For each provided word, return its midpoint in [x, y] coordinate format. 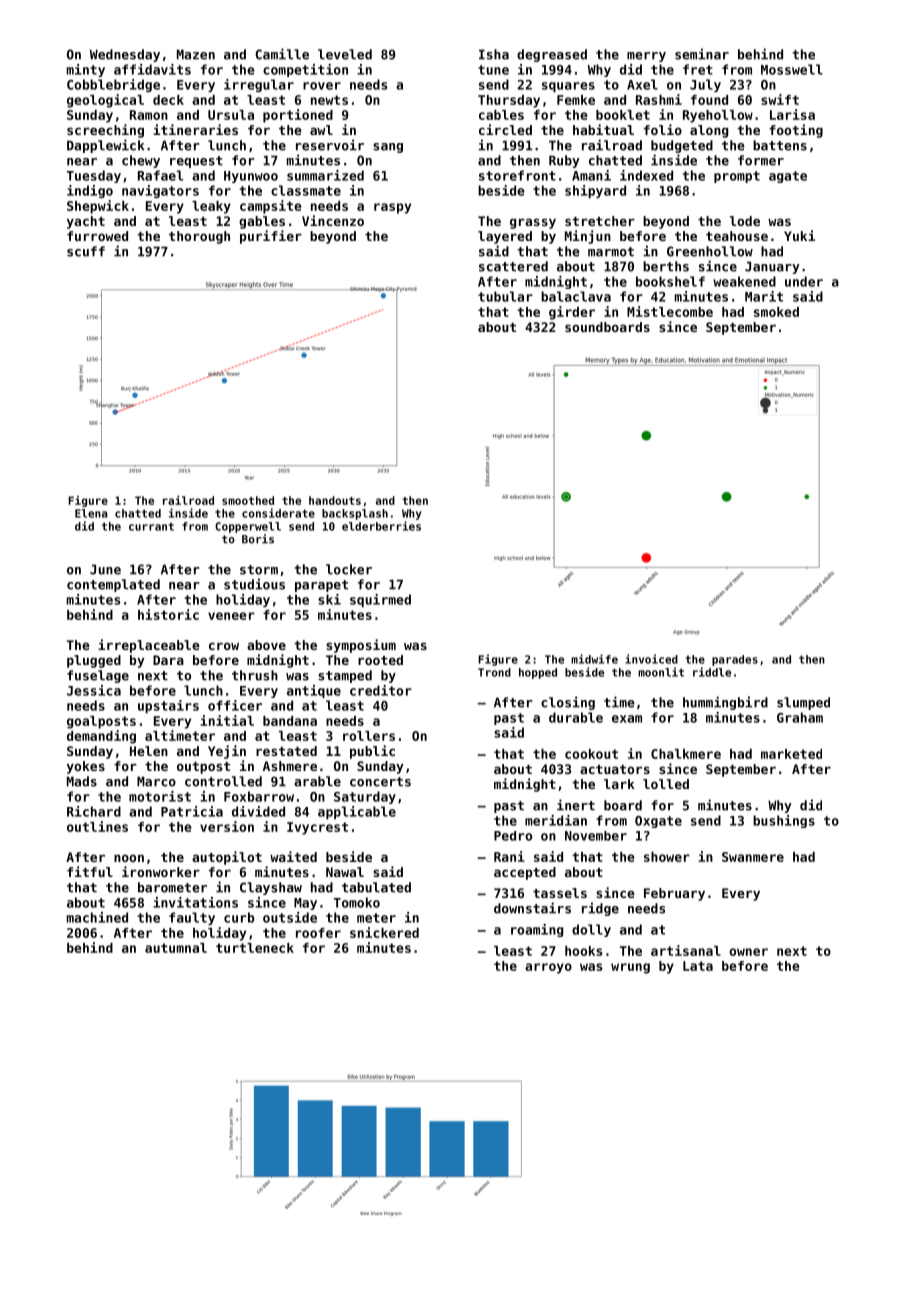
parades [735, 660]
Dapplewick [105, 146]
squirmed [380, 600]
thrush [255, 675]
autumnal [176, 948]
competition [305, 70]
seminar [702, 54]
